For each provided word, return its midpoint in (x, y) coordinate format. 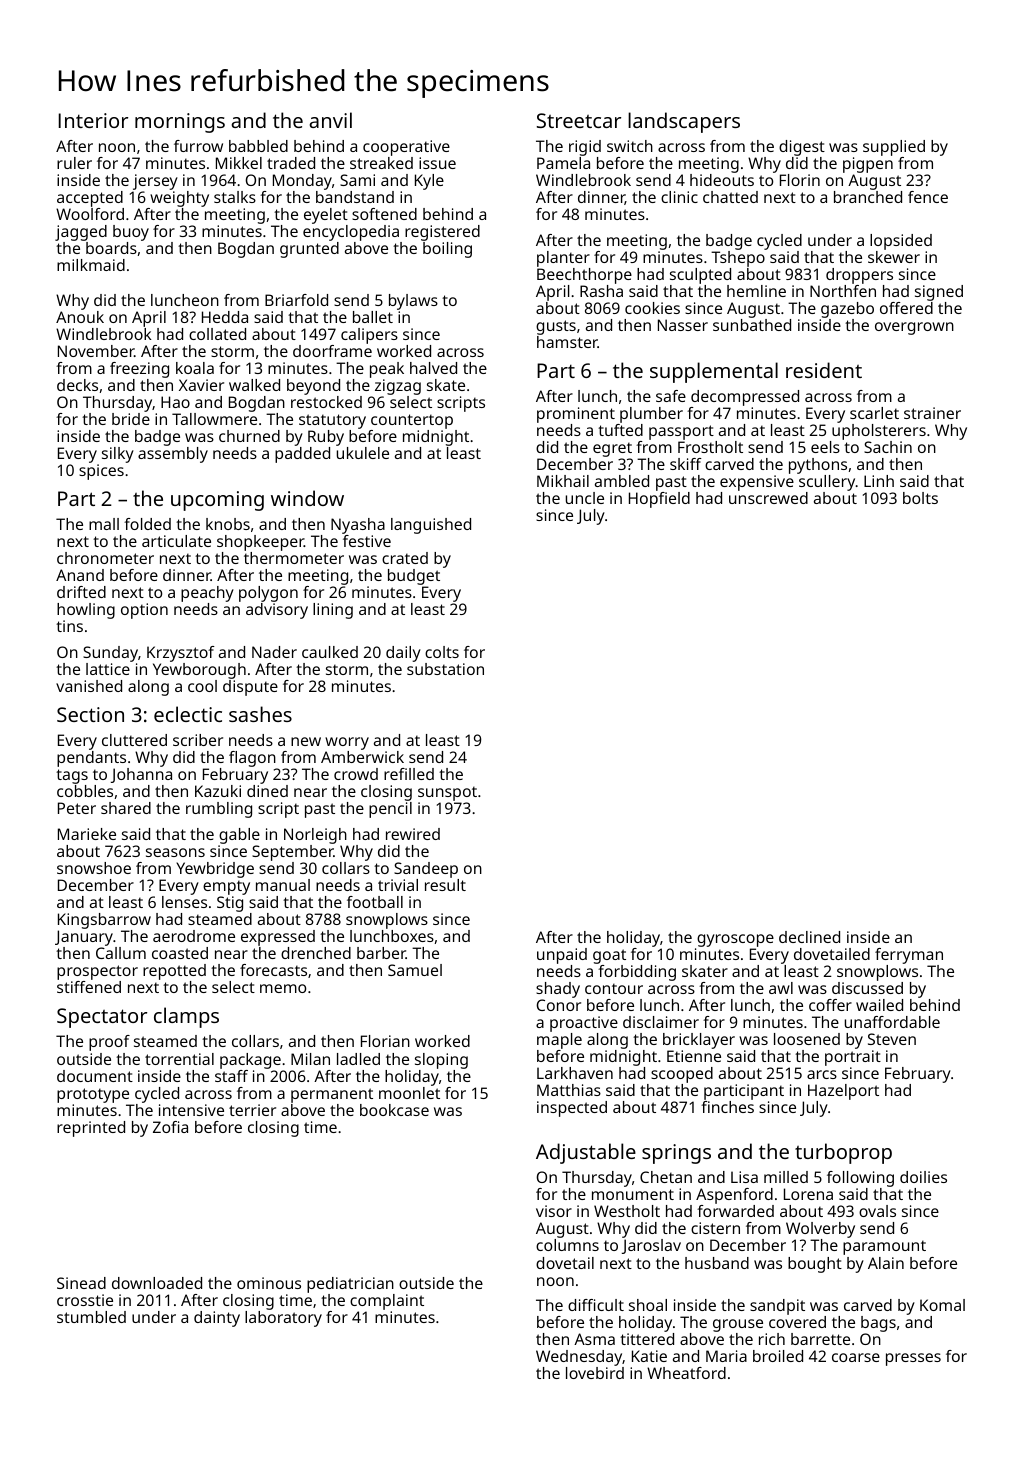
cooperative (406, 148)
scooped (682, 1075)
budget (414, 578)
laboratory (283, 1319)
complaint (387, 1302)
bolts (920, 498)
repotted (174, 972)
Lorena (808, 1194)
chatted (730, 197)
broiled (778, 1356)
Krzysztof (181, 654)
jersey (155, 182)
